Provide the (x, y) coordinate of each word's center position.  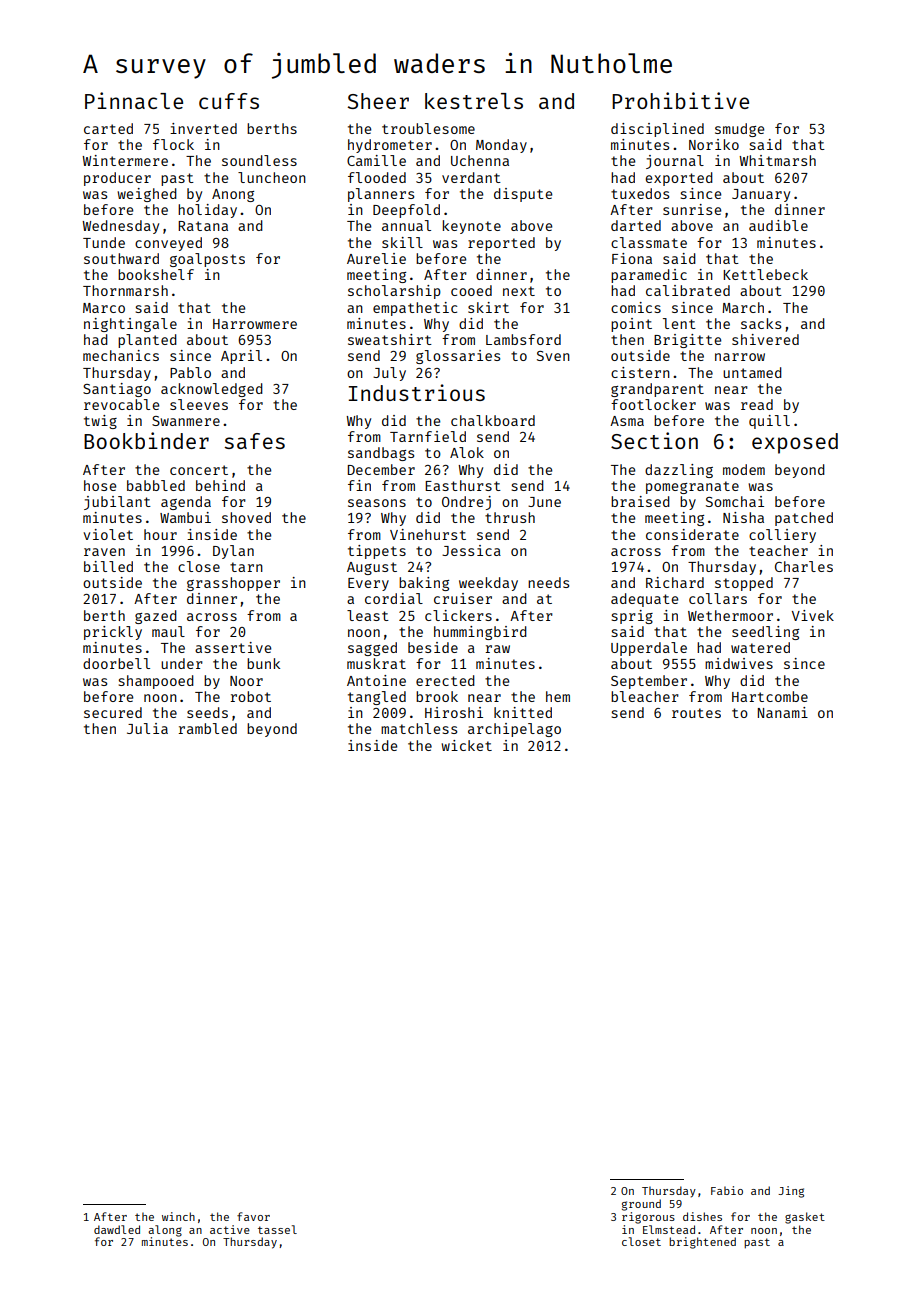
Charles (804, 566)
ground (641, 1205)
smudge (739, 130)
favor (253, 1216)
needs (548, 582)
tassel (277, 1229)
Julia (147, 728)
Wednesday (120, 227)
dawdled (117, 1229)
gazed (156, 617)
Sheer (378, 101)
